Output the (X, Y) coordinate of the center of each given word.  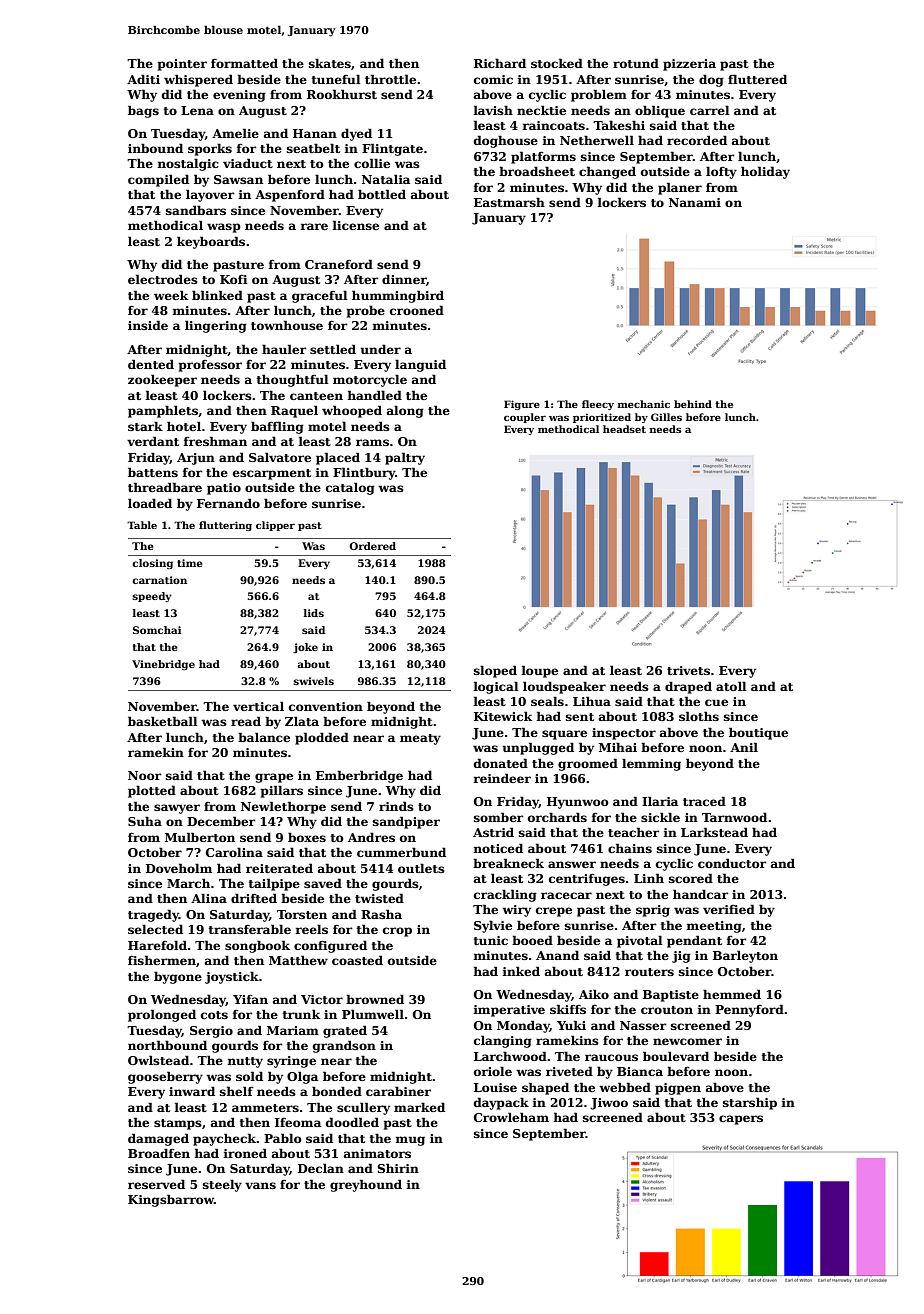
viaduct (248, 163)
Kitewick (503, 716)
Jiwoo (609, 1104)
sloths (699, 716)
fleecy (598, 405)
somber (498, 817)
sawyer (177, 809)
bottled (382, 194)
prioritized (602, 418)
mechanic (644, 404)
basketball (163, 721)
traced (704, 801)
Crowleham (511, 1117)
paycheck (224, 1139)
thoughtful (293, 380)
